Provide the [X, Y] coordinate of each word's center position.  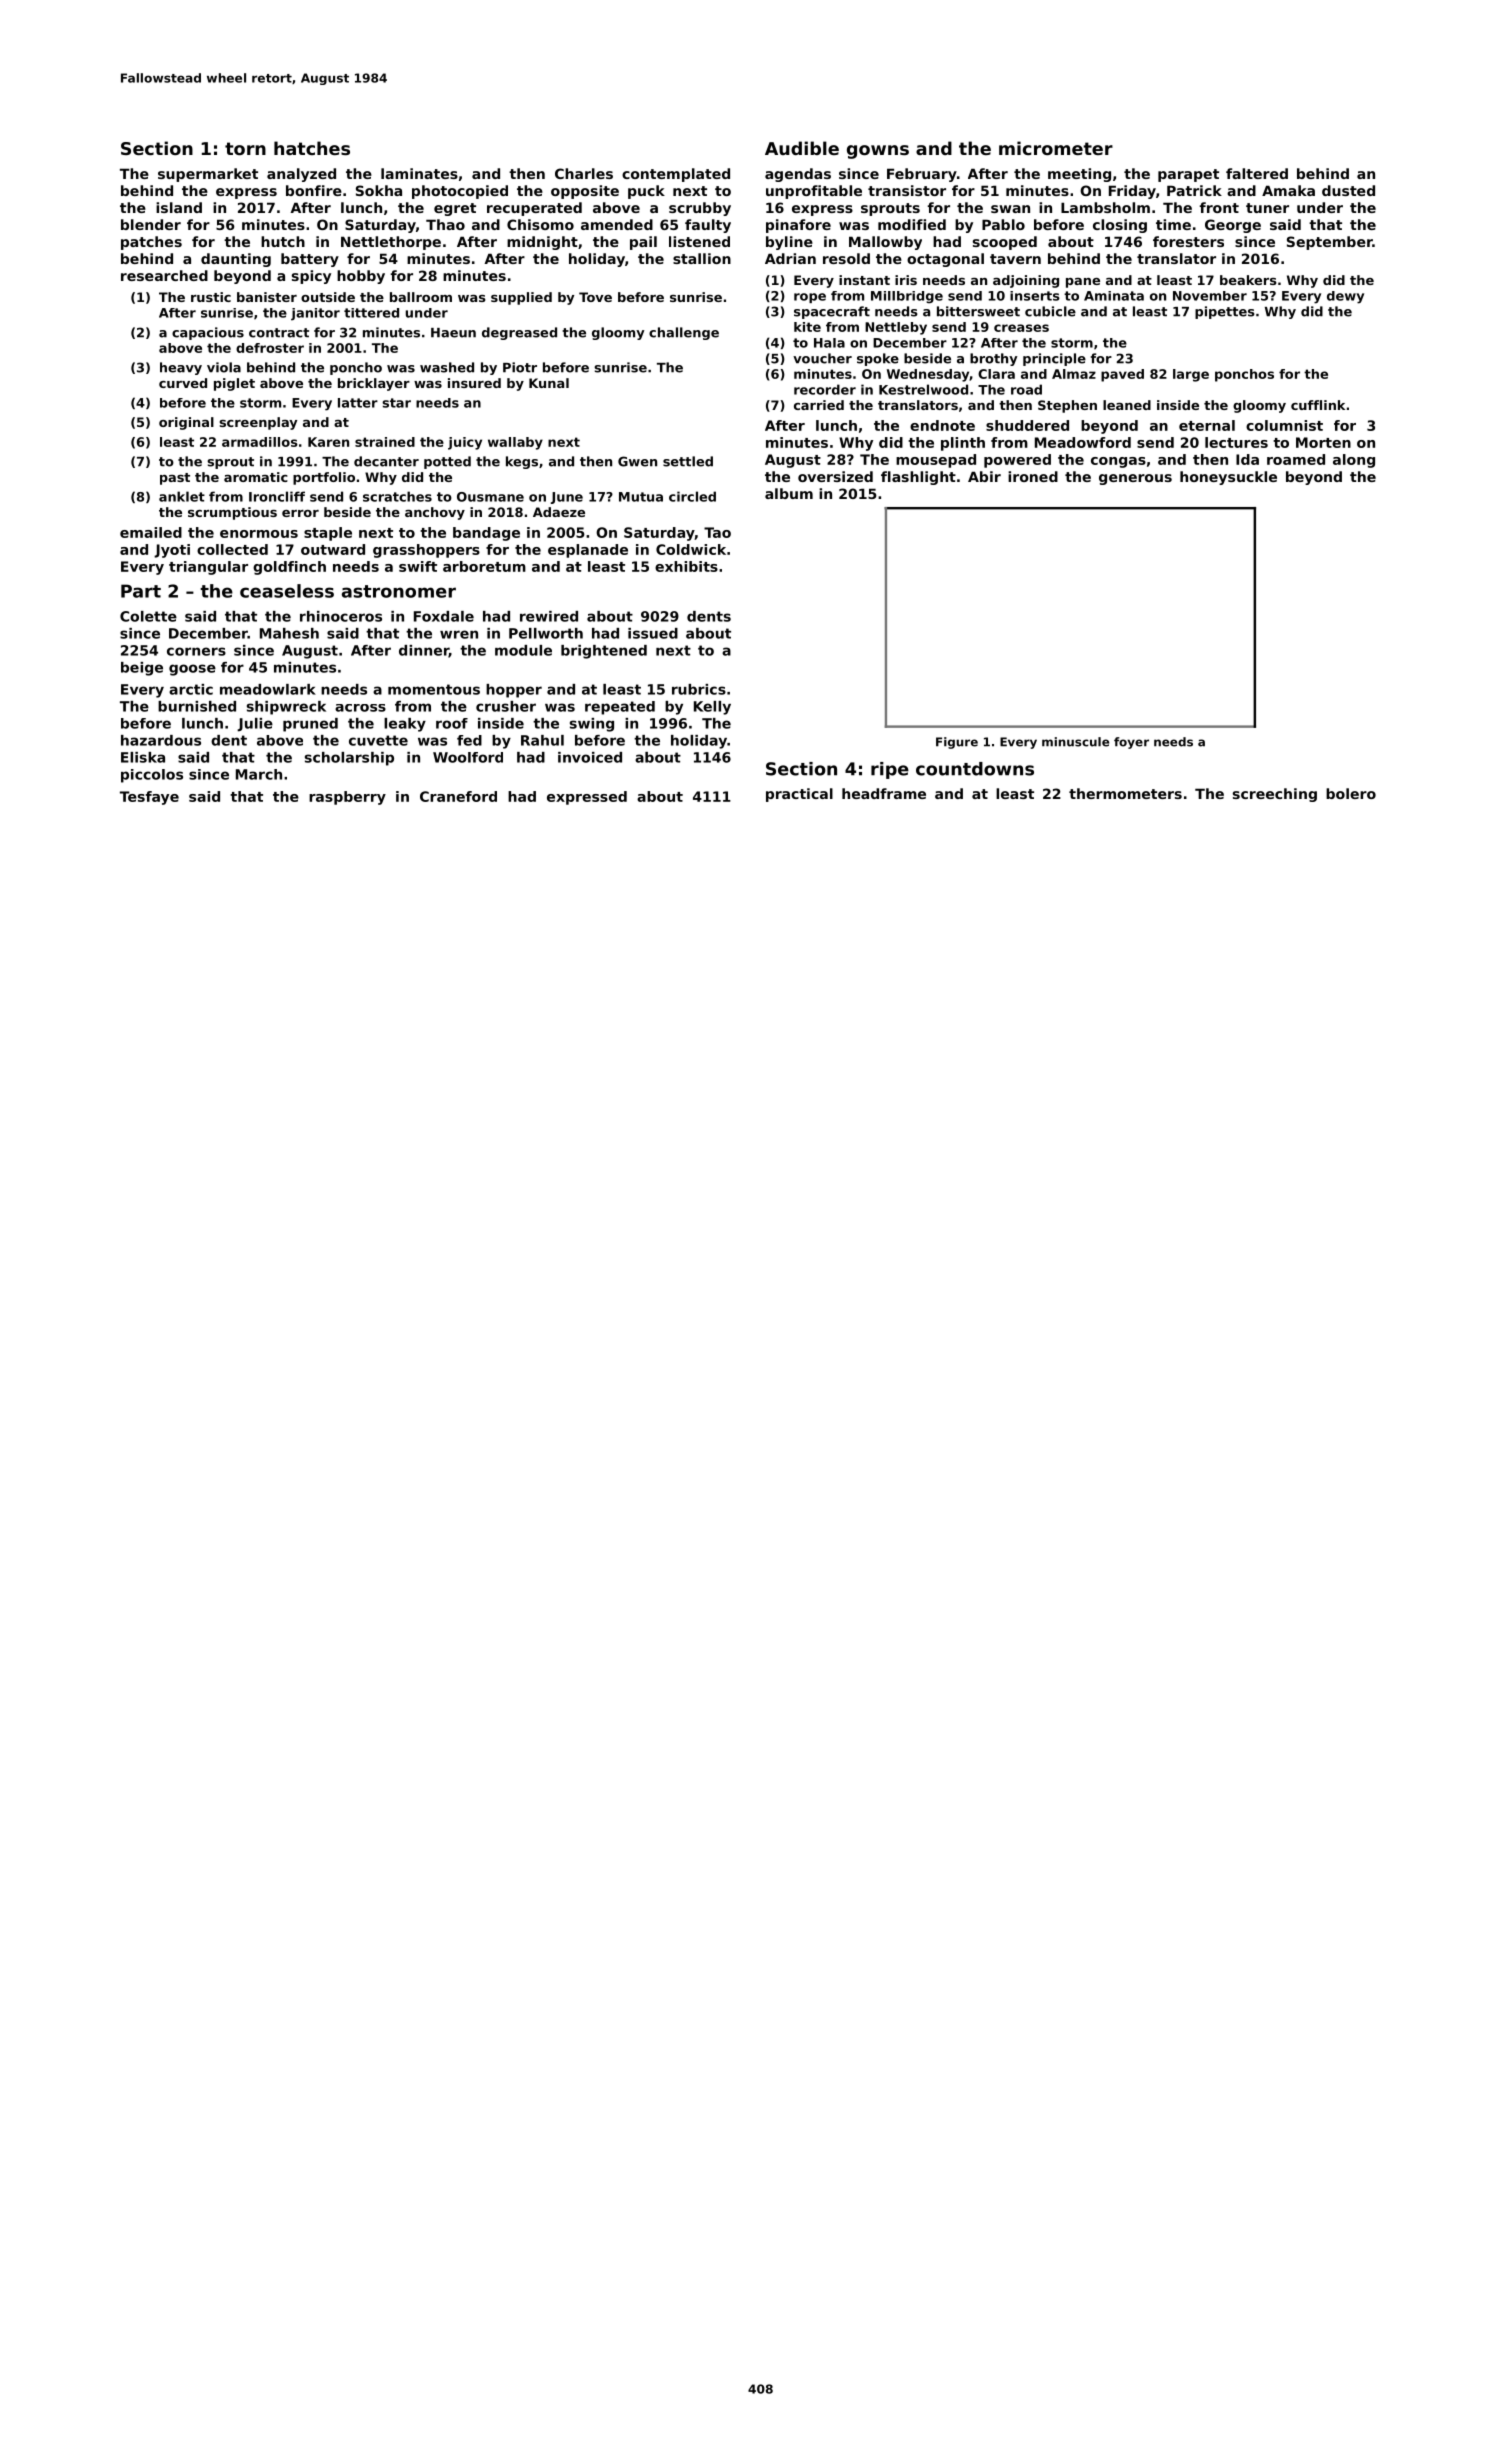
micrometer [1056, 148]
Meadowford [1083, 442]
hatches [312, 148]
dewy [1345, 297]
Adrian [790, 258]
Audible [802, 148]
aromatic [256, 477]
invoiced [590, 757]
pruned [310, 725]
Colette [148, 616]
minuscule [1075, 742]
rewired [549, 616]
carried [819, 405]
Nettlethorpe [391, 243]
